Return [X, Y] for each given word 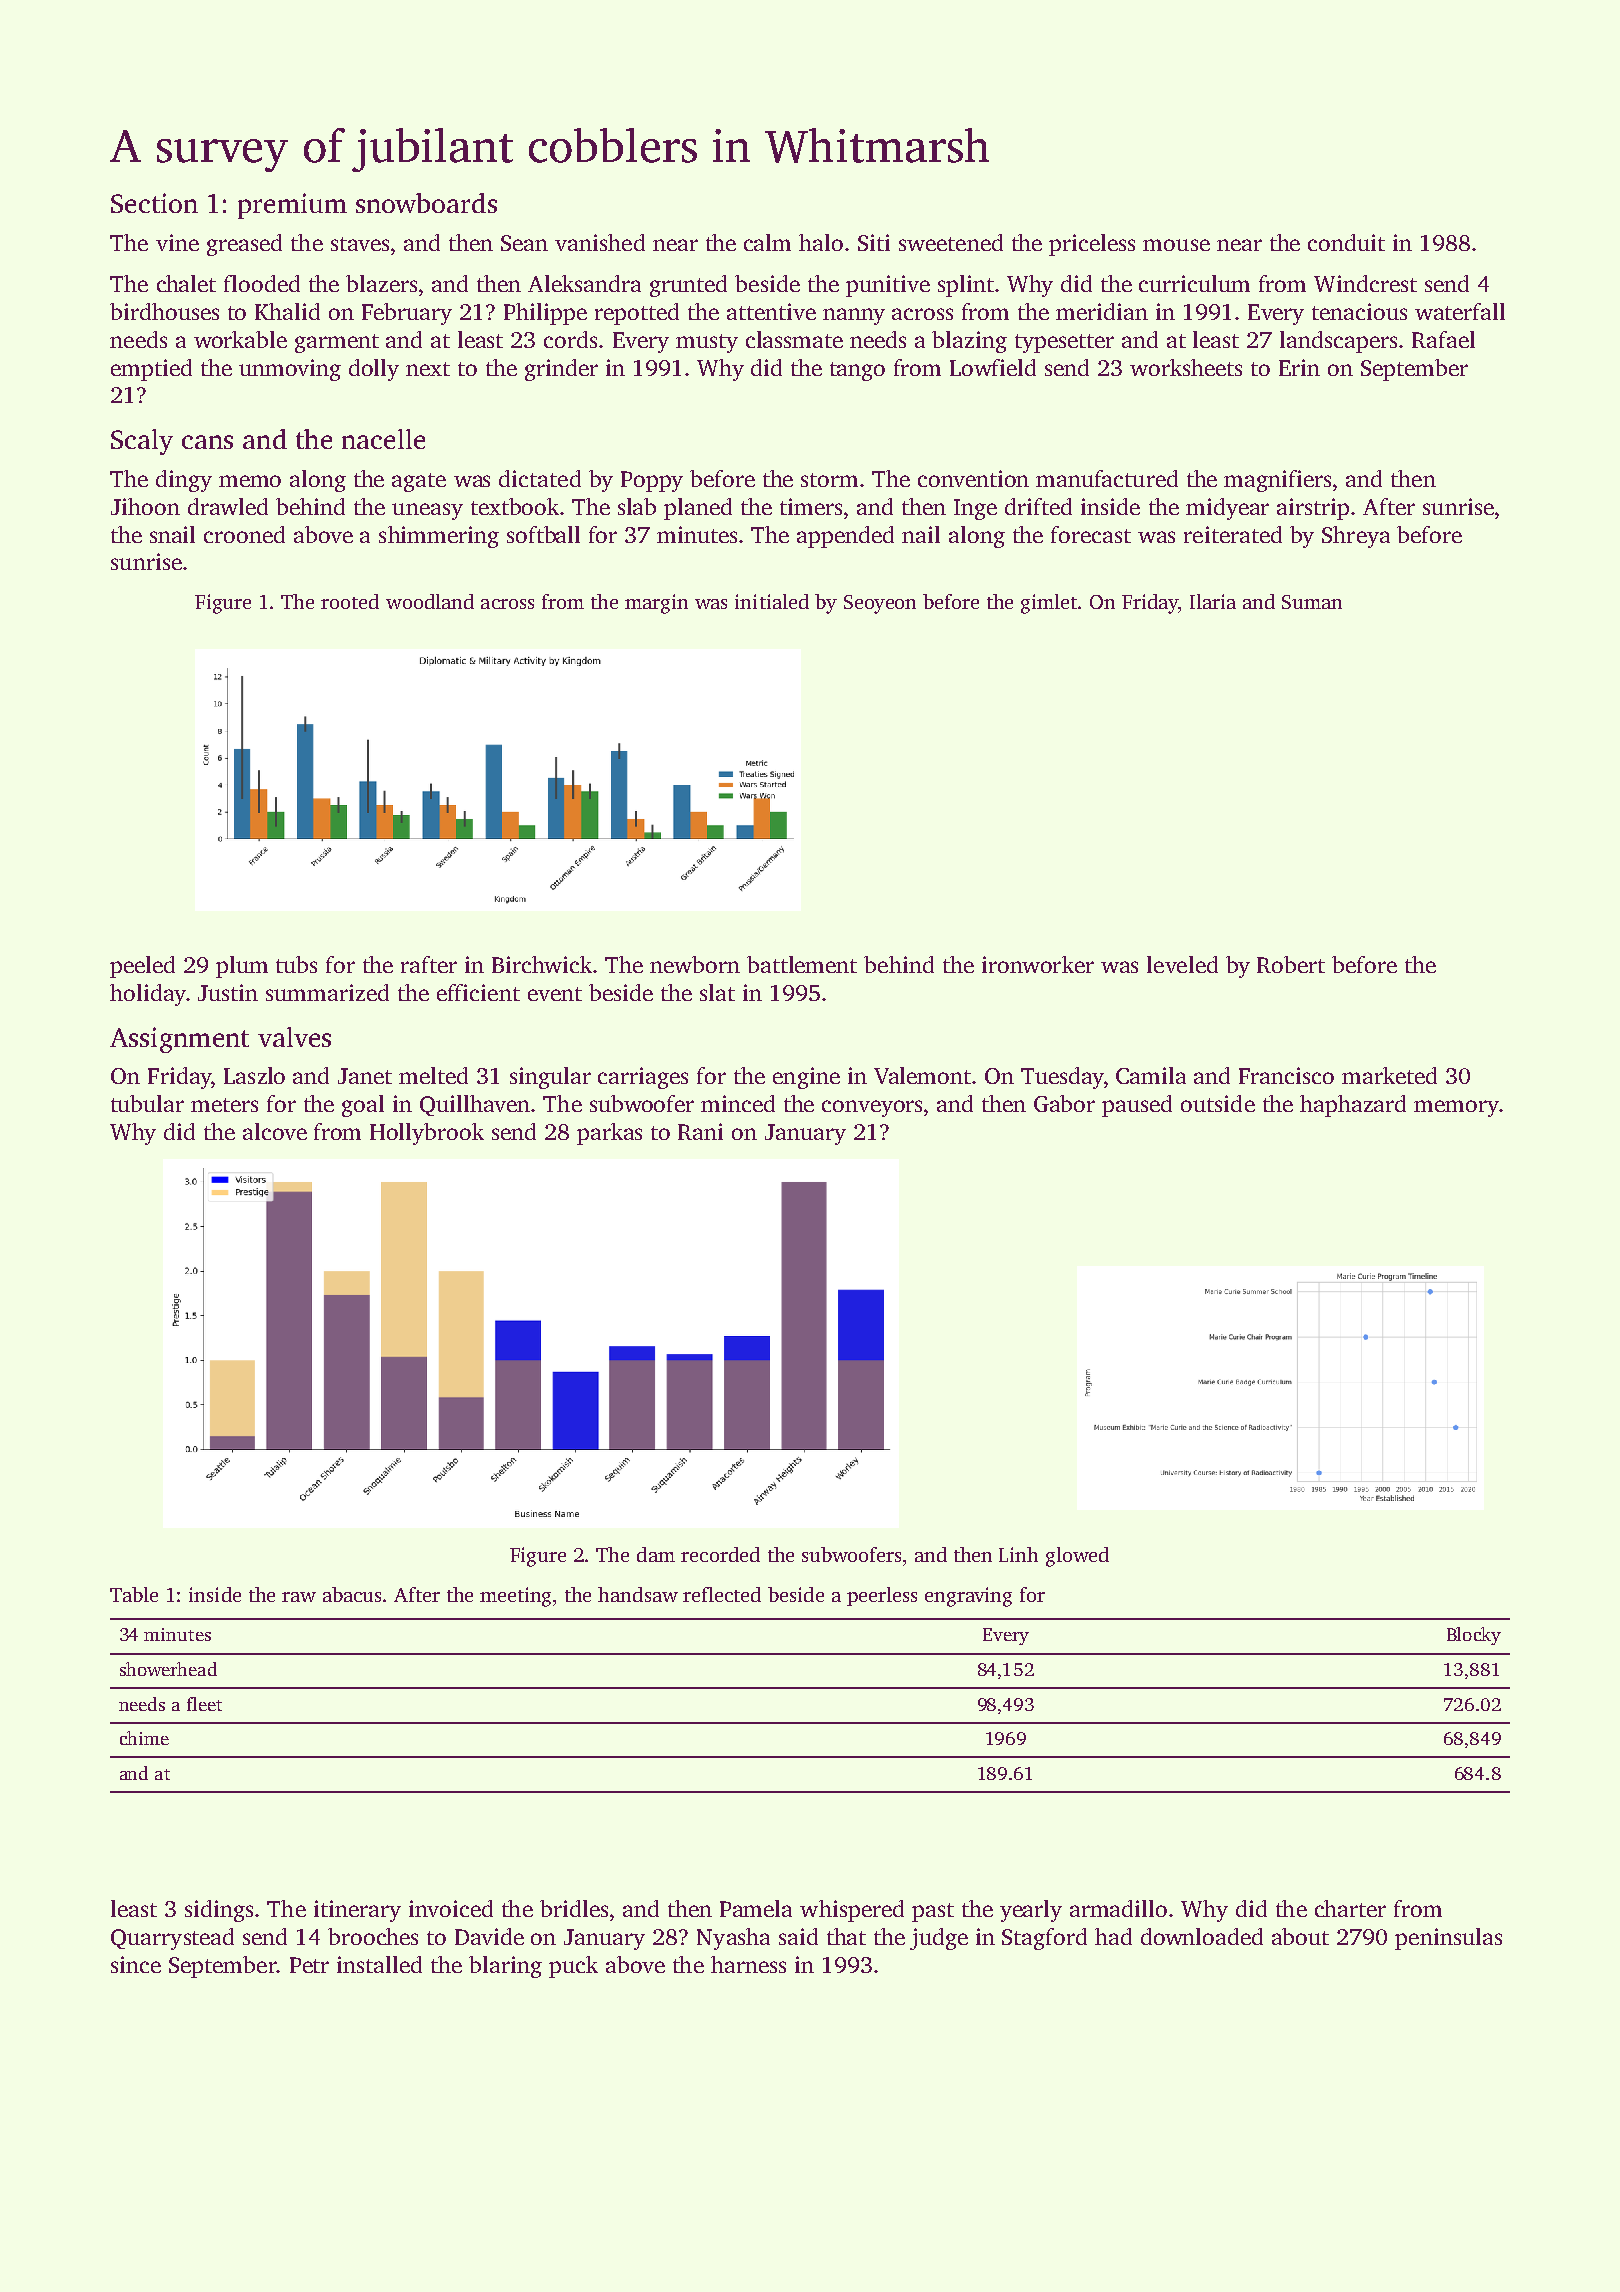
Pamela [756, 1908]
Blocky [1474, 1636]
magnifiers [1277, 481]
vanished [600, 242]
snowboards [426, 203]
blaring [505, 1967]
